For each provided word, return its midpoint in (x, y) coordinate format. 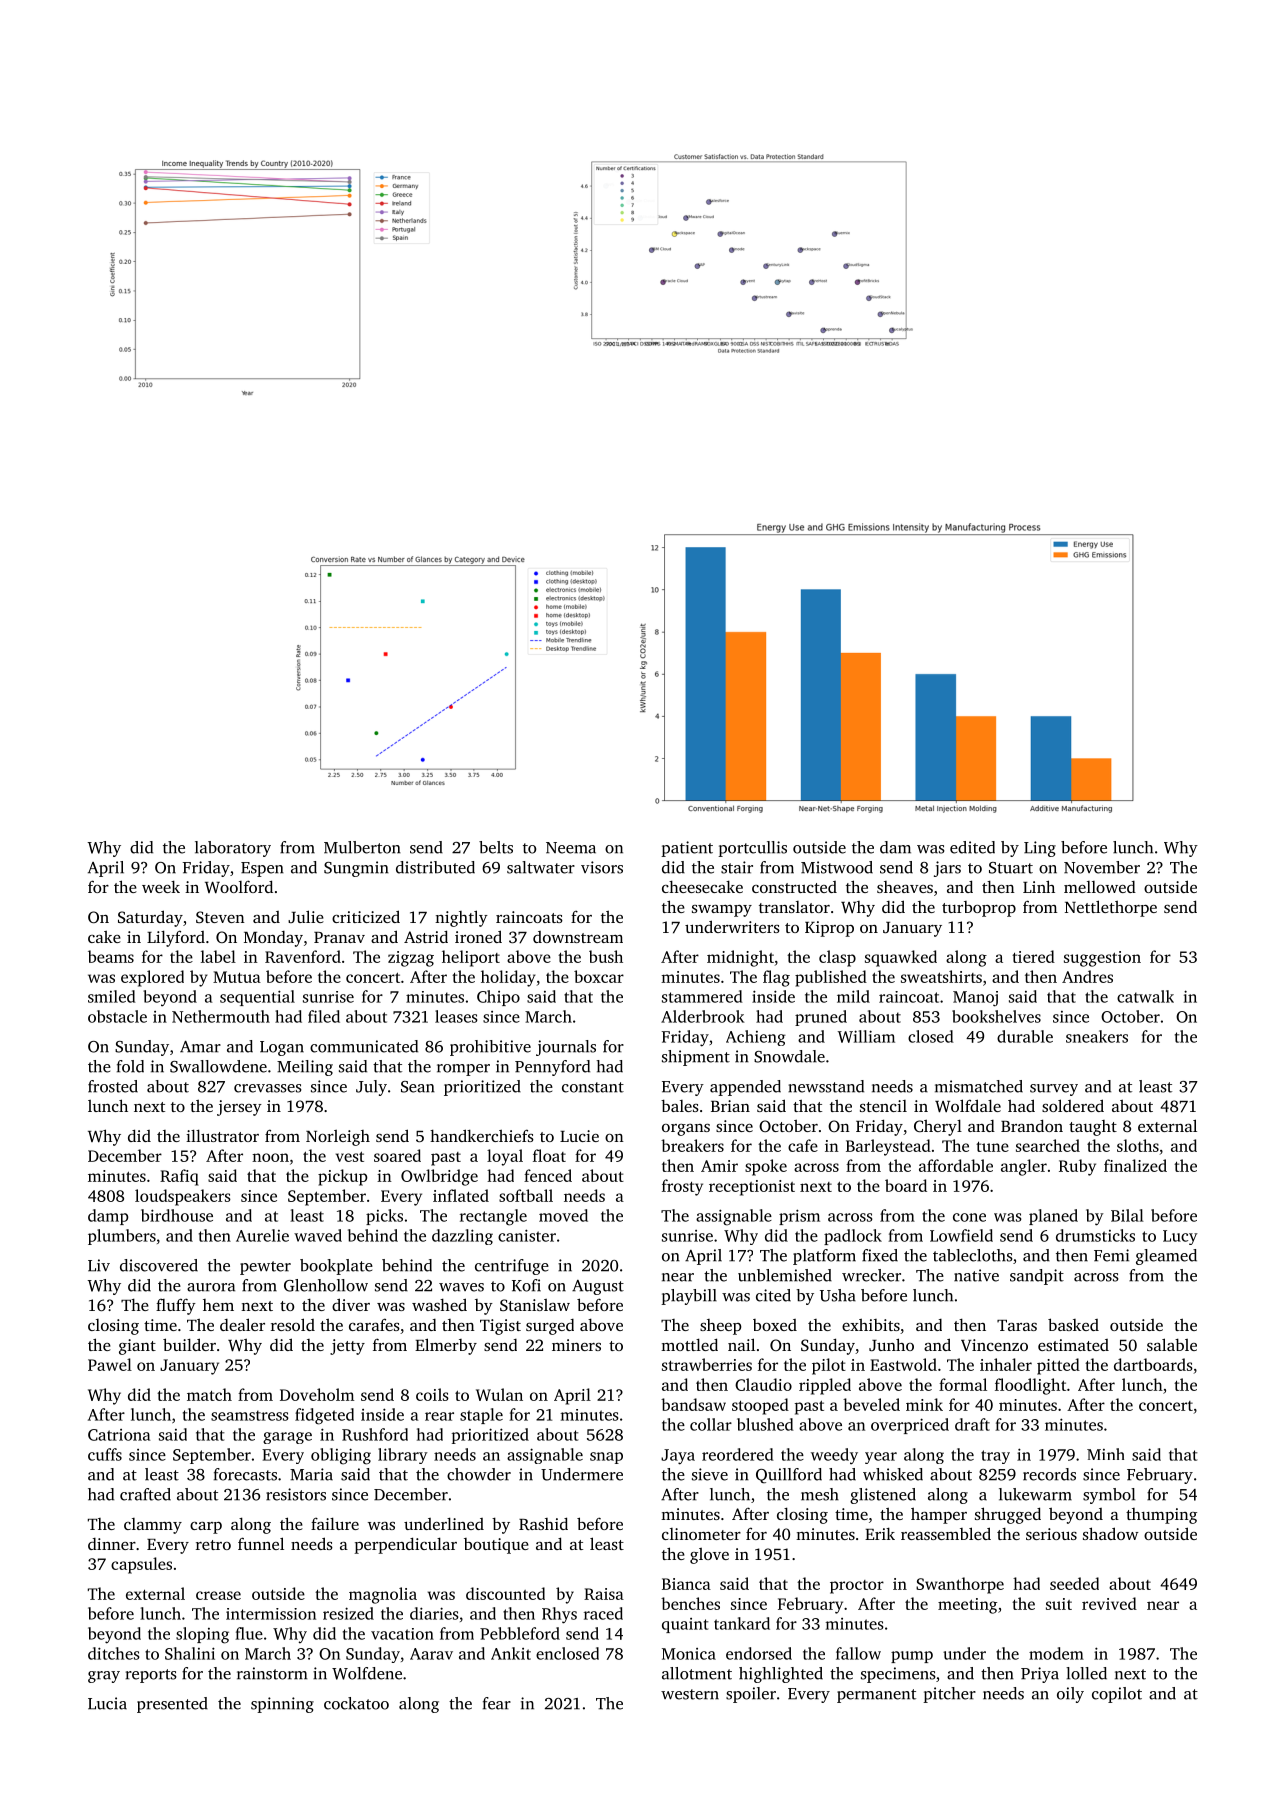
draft (972, 1424)
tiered (1033, 956)
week (161, 886)
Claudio (763, 1384)
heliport (471, 958)
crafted (145, 1494)
